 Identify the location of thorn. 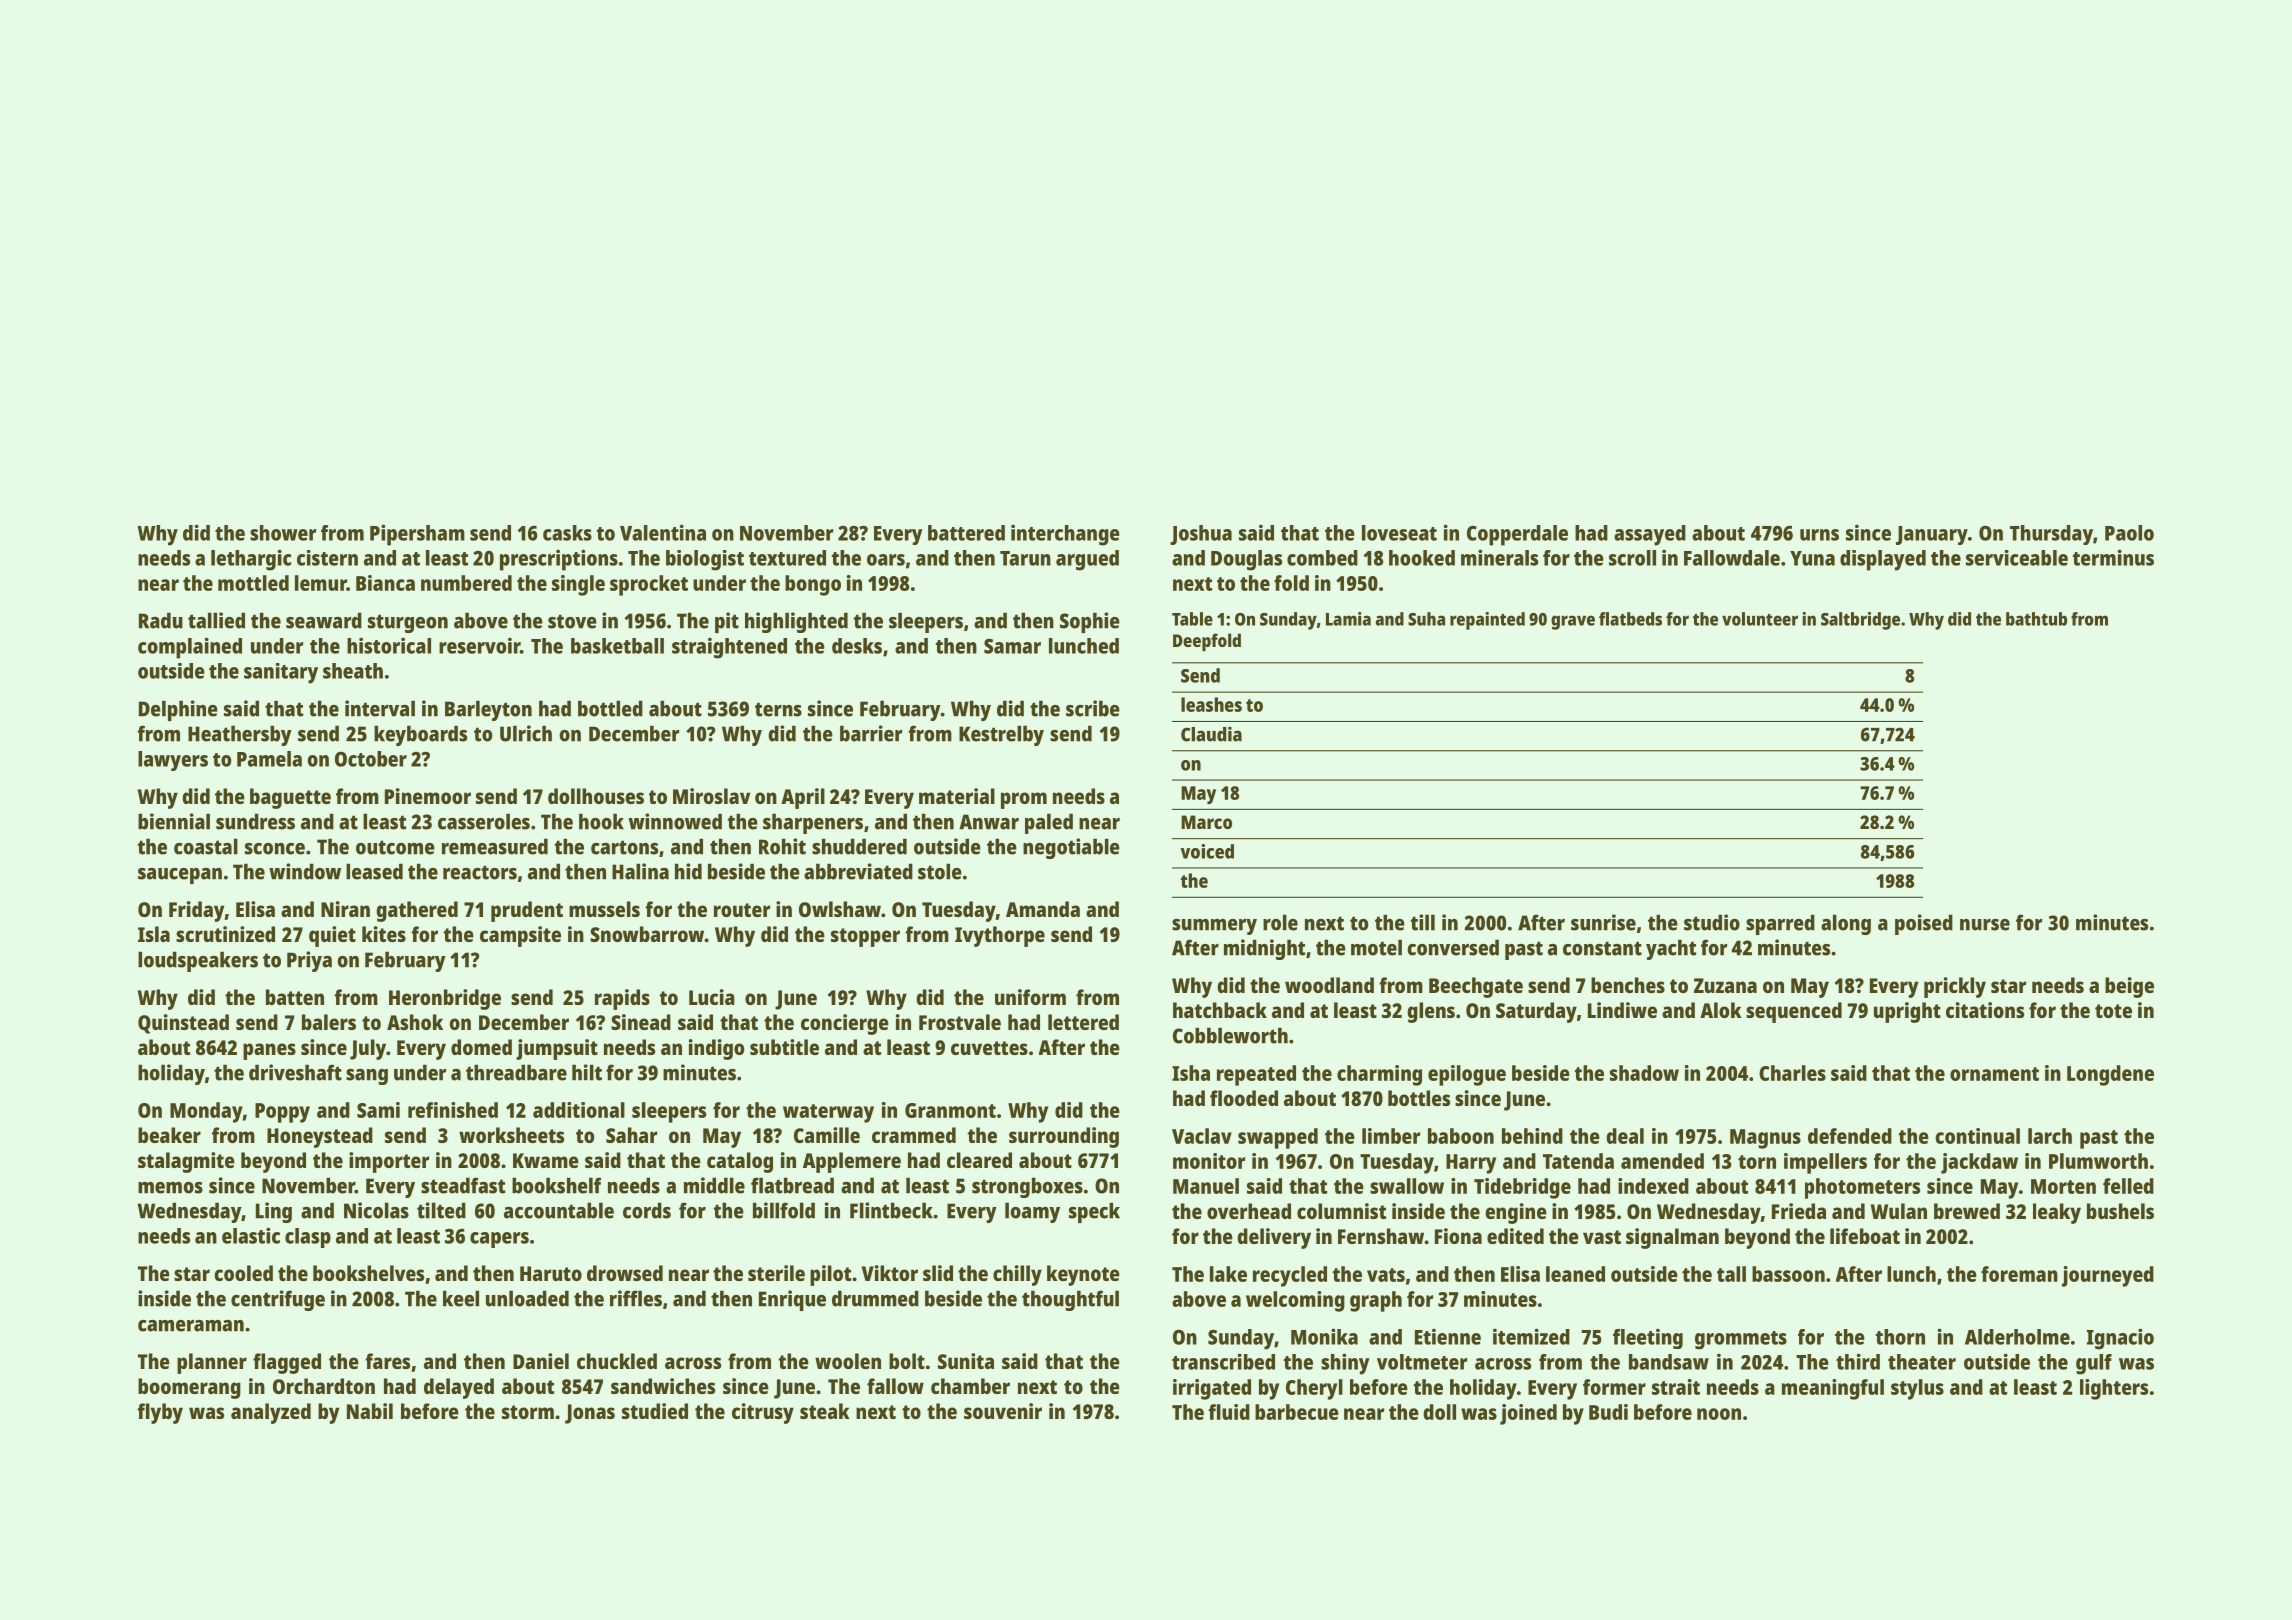
(1900, 1337).
